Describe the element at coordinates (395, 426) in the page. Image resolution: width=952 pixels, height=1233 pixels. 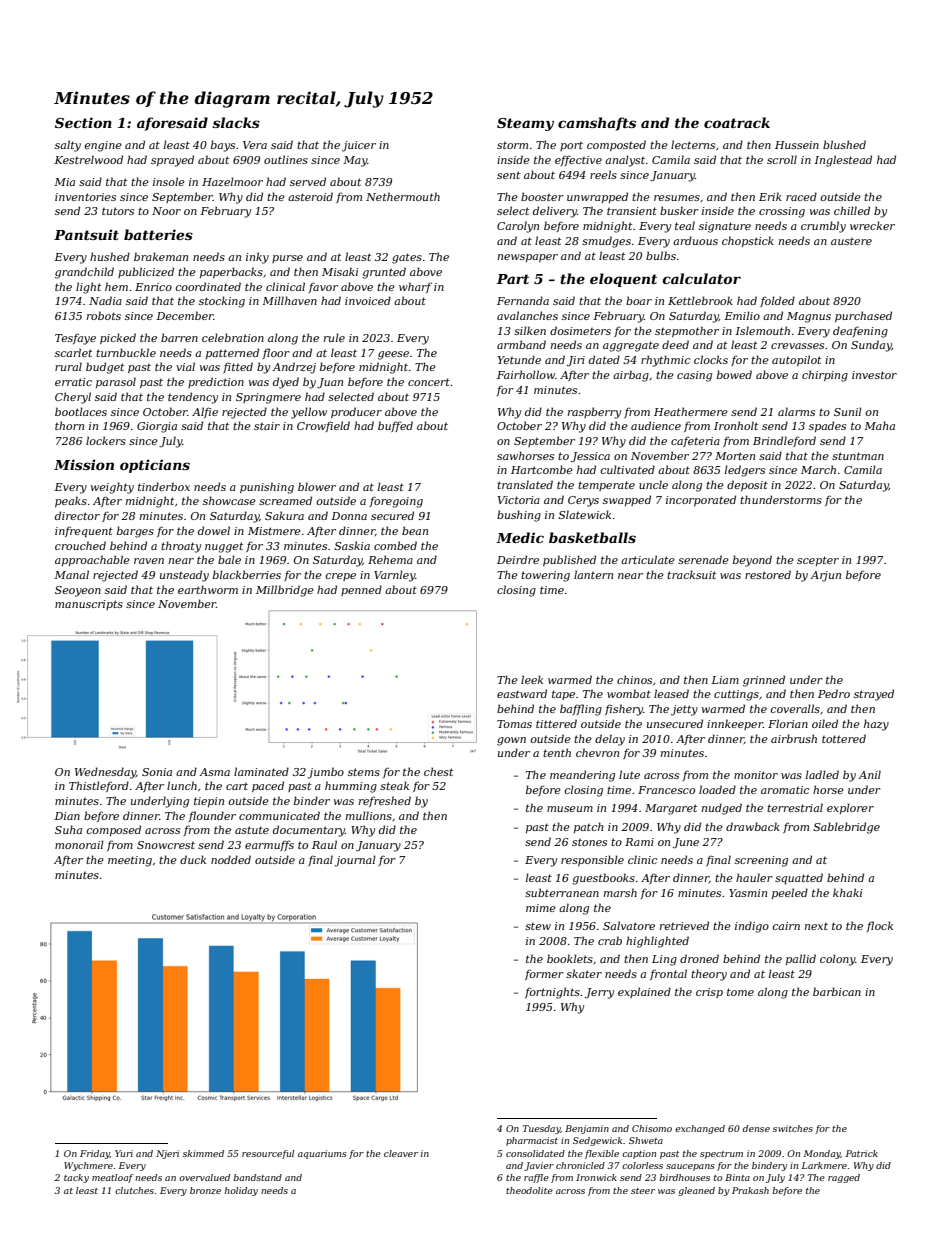
I see `buffed` at that location.
